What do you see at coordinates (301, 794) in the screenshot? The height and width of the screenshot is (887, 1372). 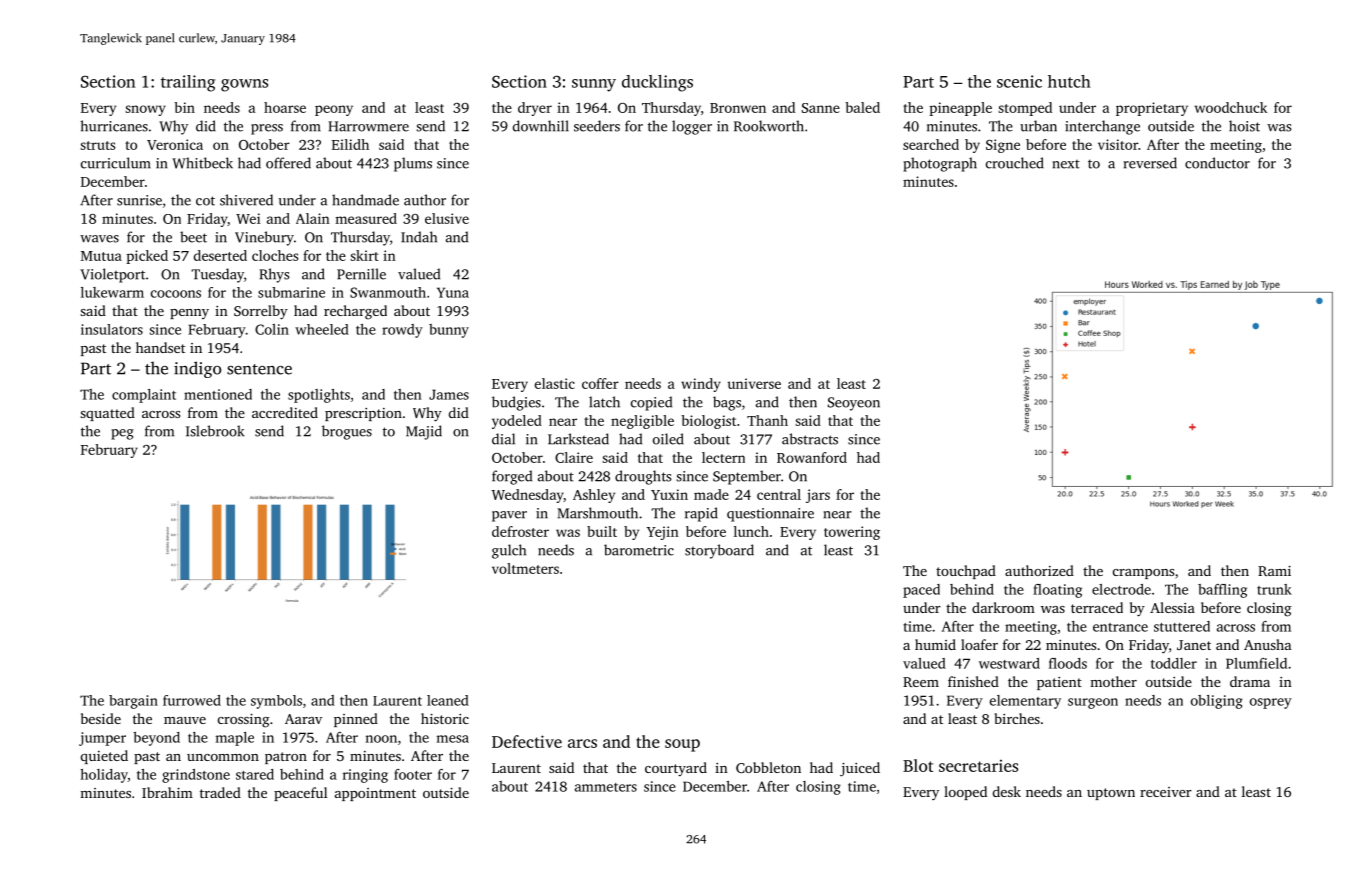 I see `peaceful` at bounding box center [301, 794].
